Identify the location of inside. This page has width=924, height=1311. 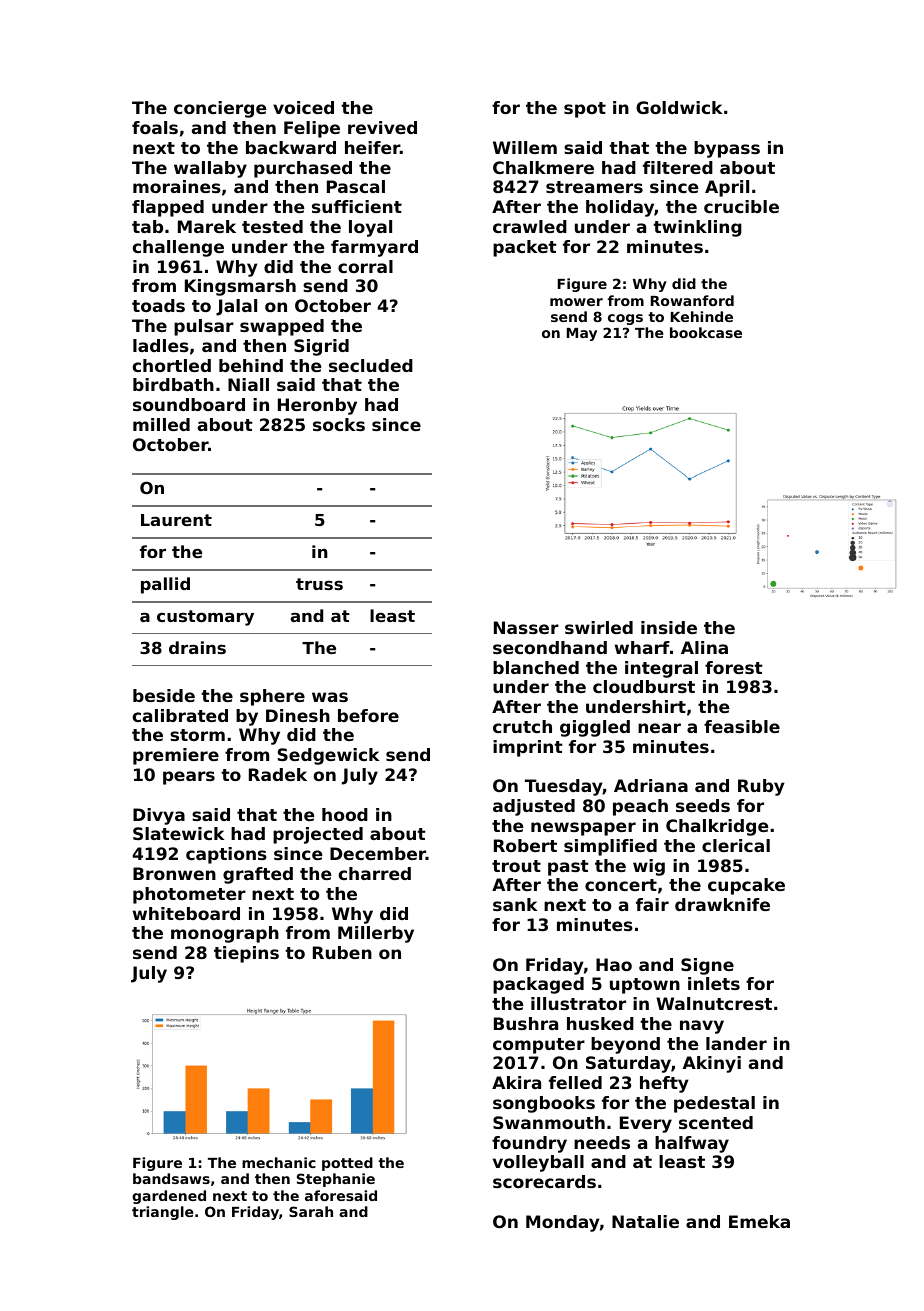
(669, 627).
